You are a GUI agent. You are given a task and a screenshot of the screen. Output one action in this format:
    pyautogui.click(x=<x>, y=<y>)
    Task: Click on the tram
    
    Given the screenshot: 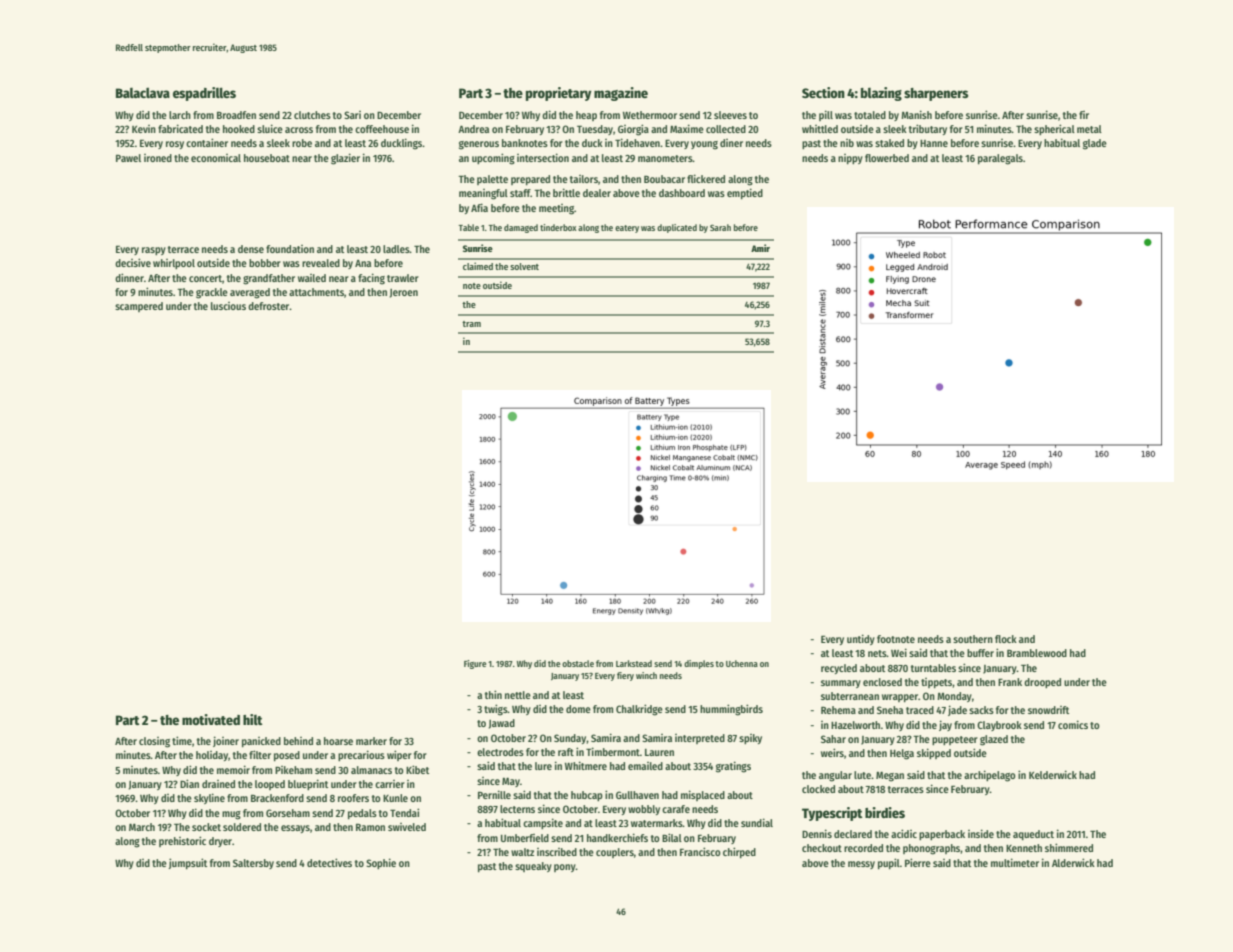 What is the action you would take?
    pyautogui.click(x=471, y=324)
